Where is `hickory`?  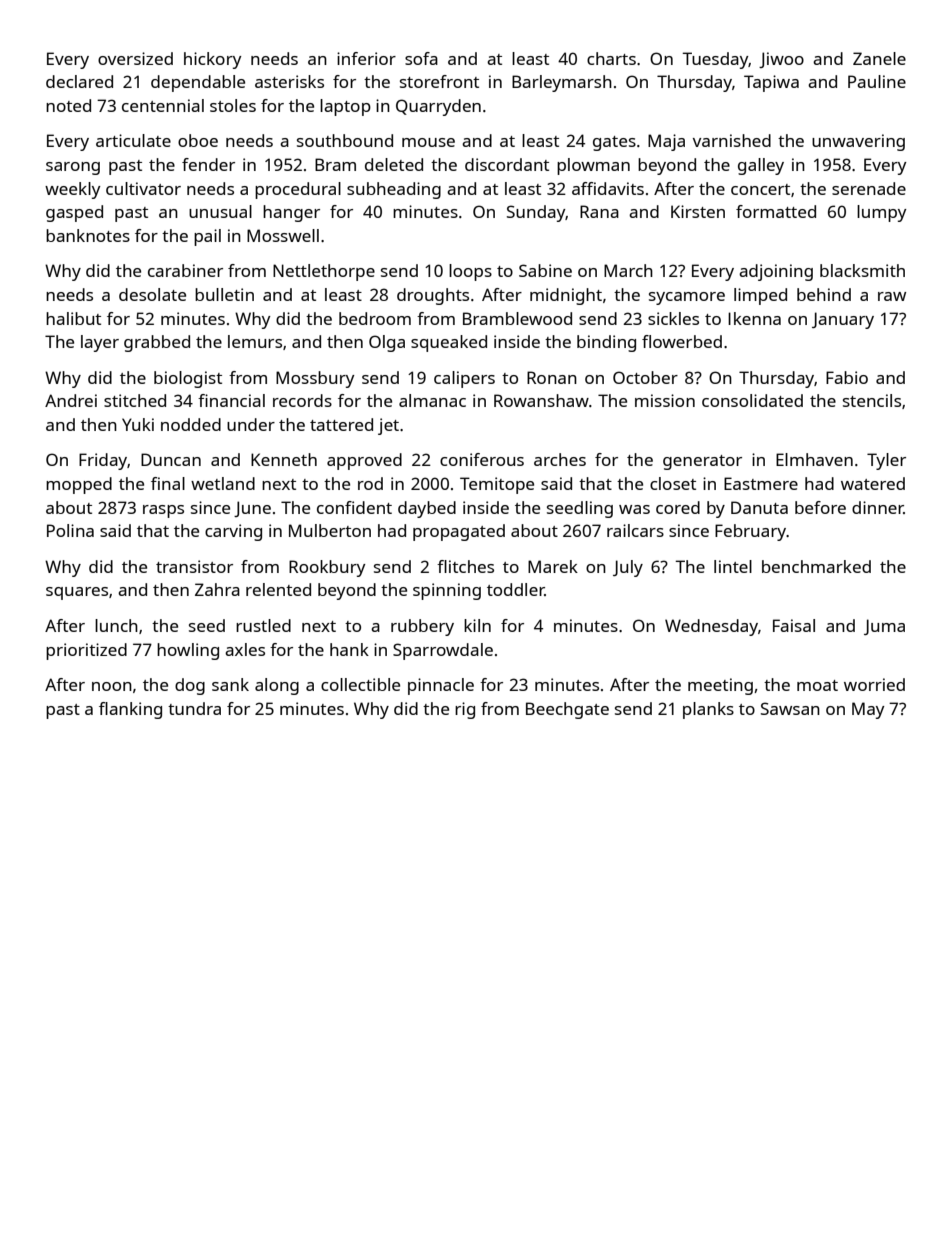 hickory is located at coordinates (213, 60).
